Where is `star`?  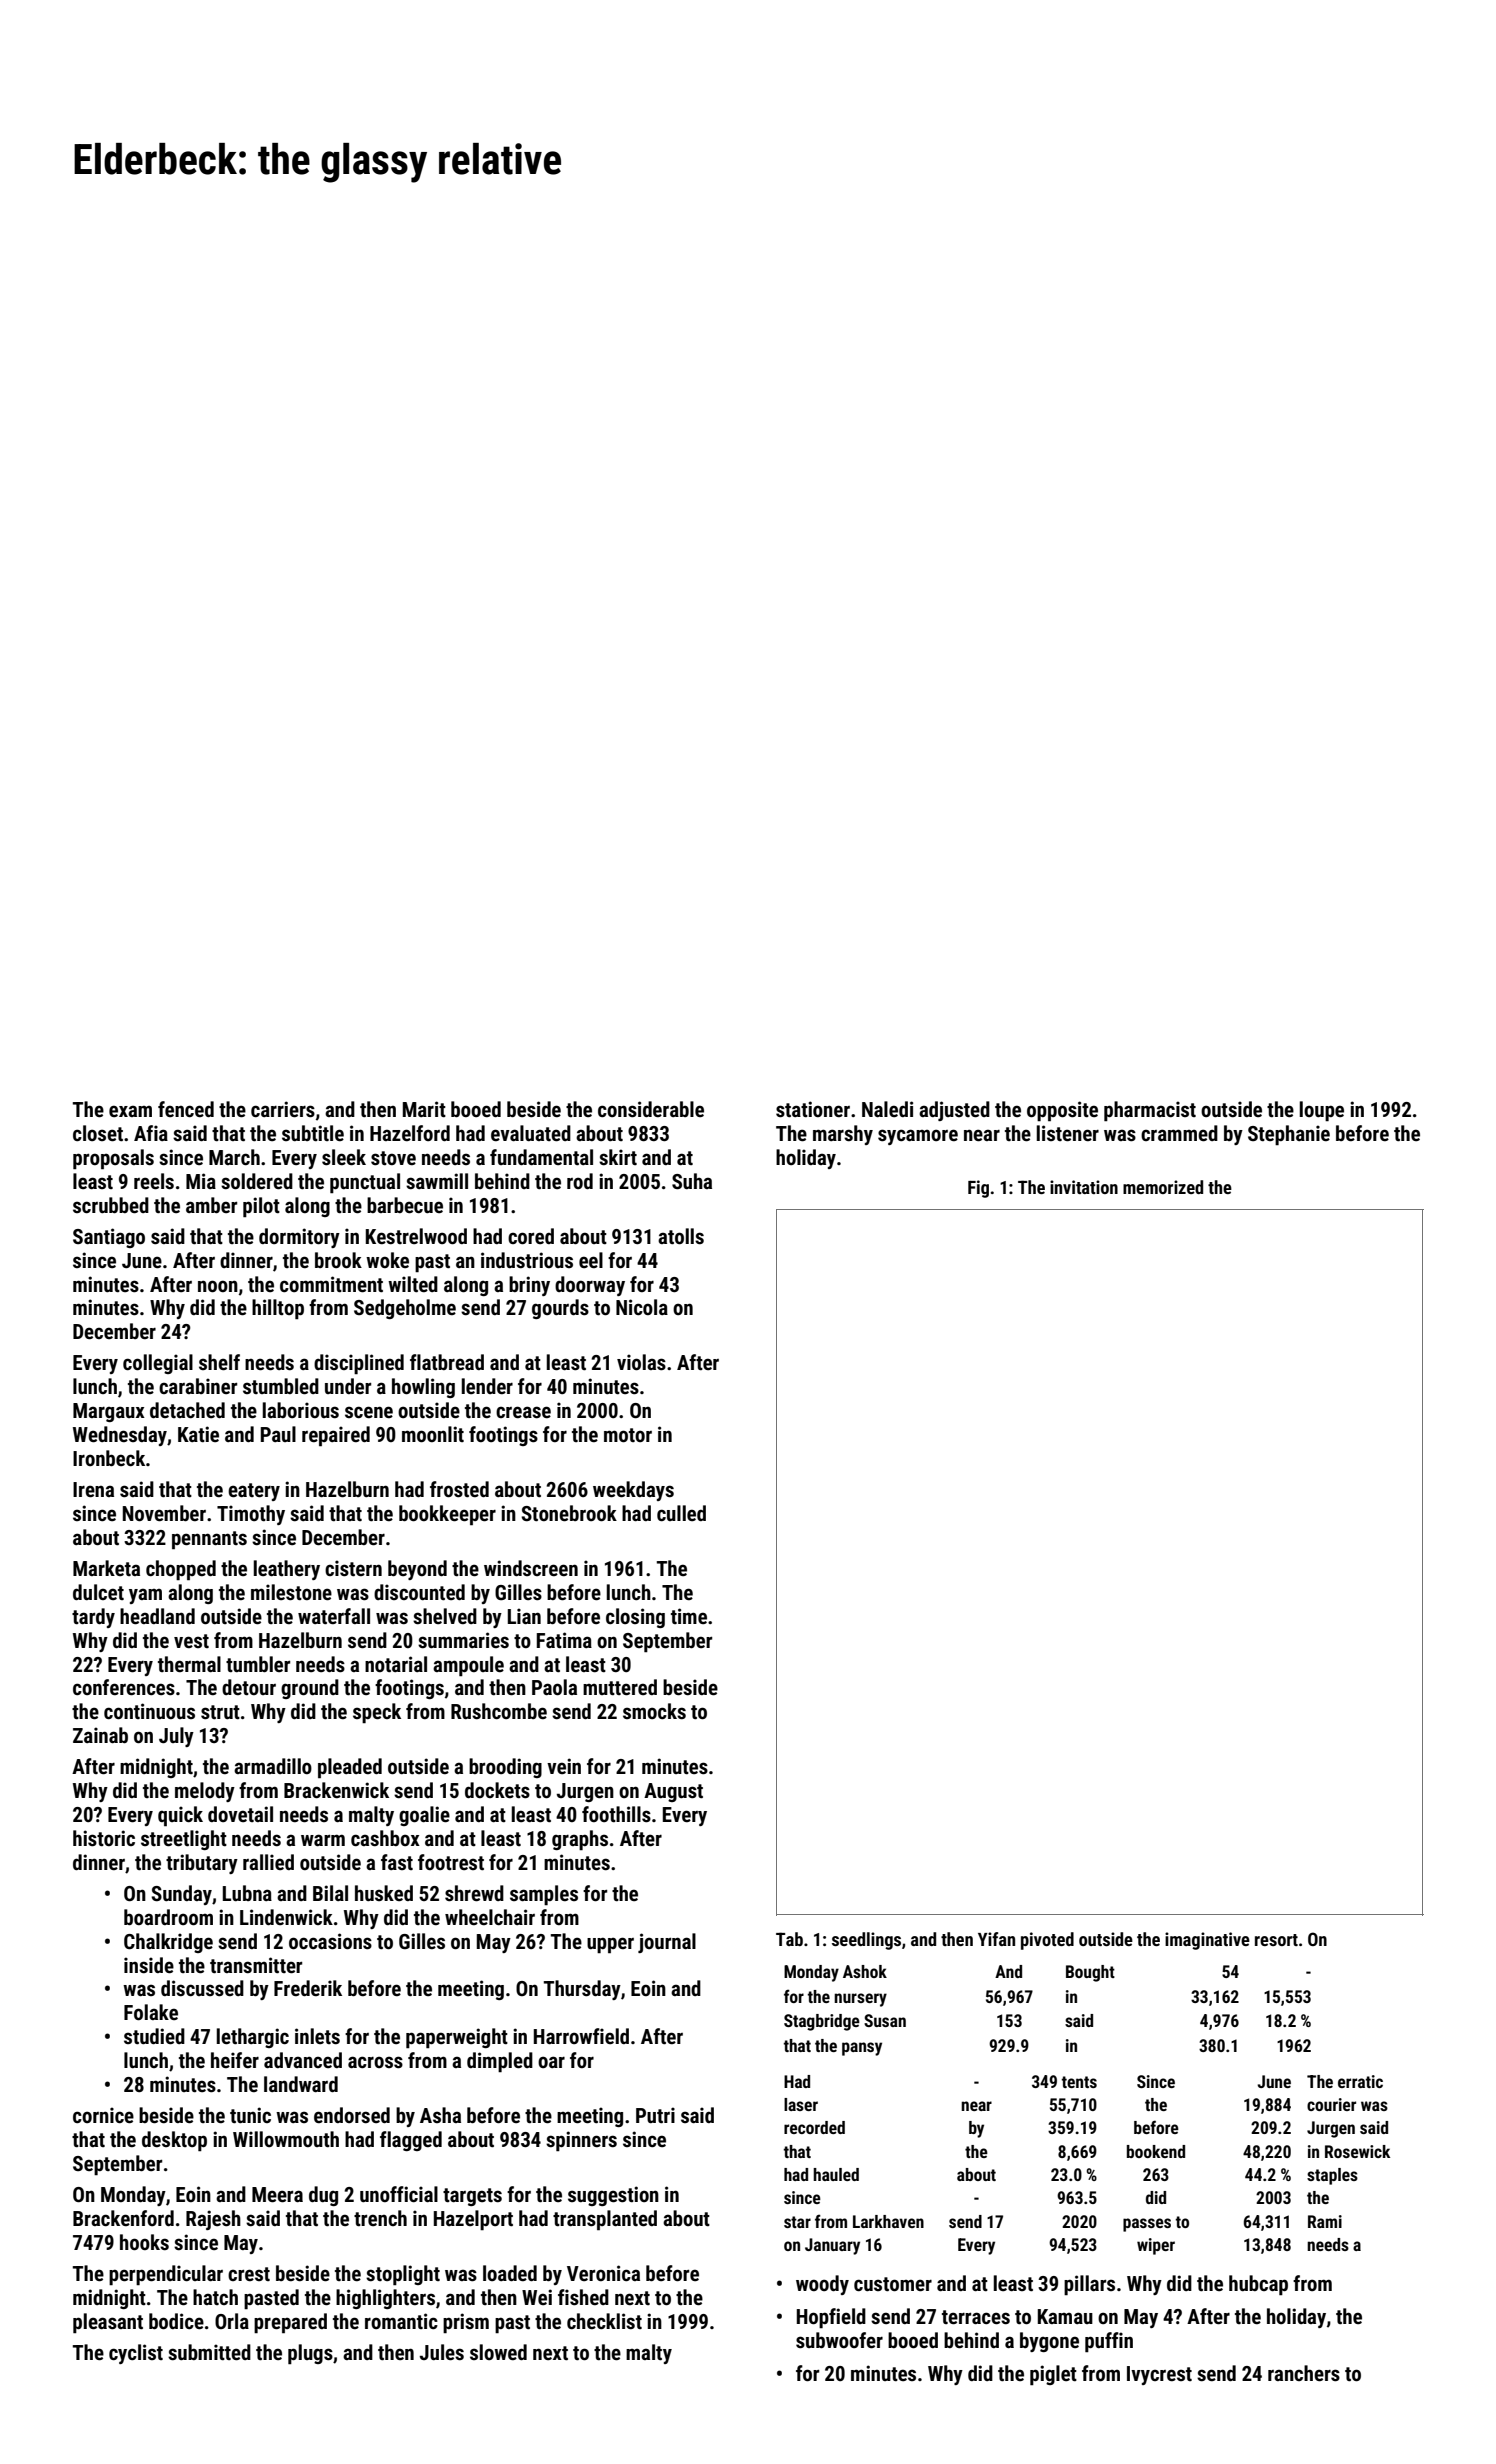
star is located at coordinates (797, 2222).
